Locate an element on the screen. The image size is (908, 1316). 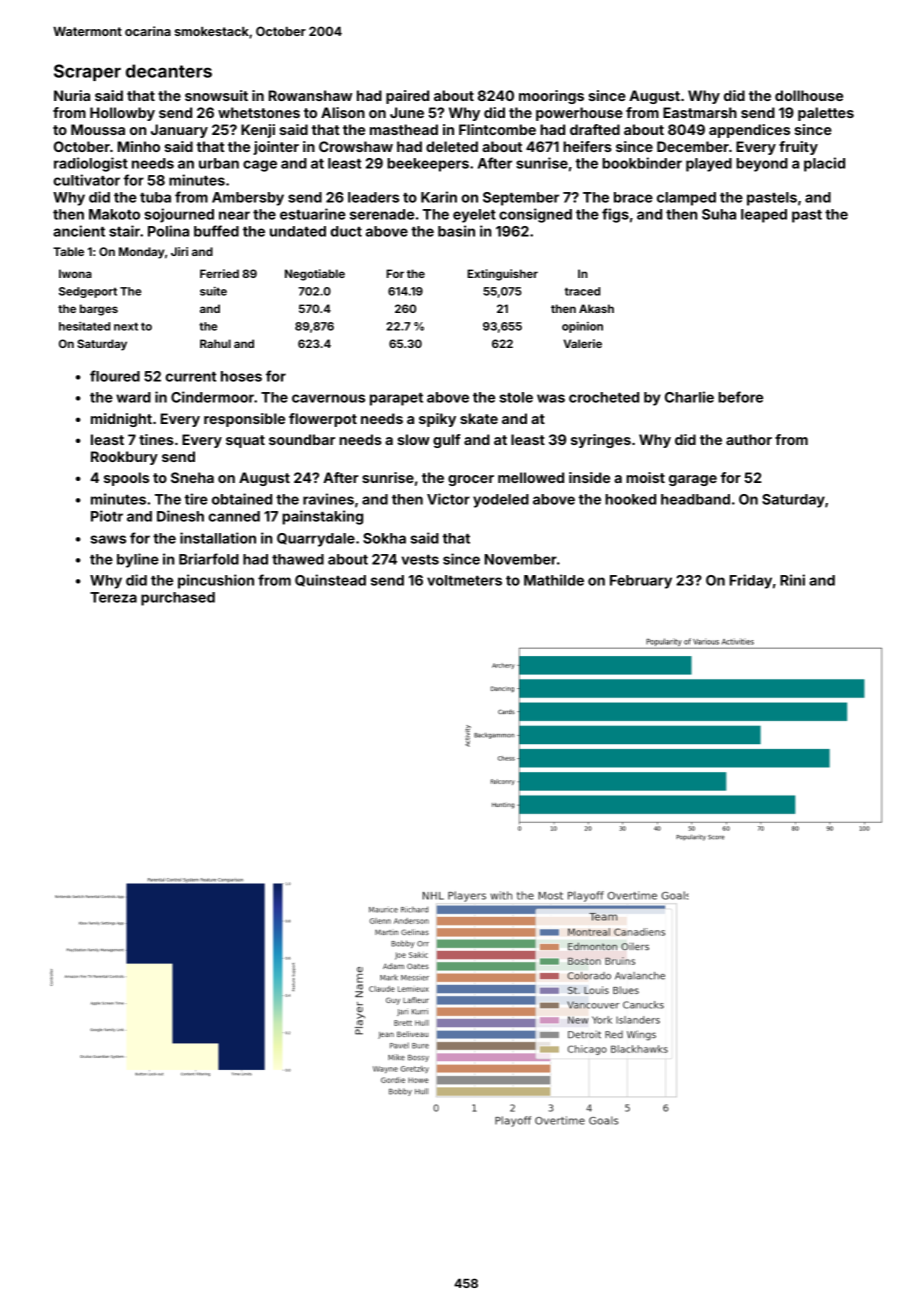
decanters is located at coordinates (169, 71).
